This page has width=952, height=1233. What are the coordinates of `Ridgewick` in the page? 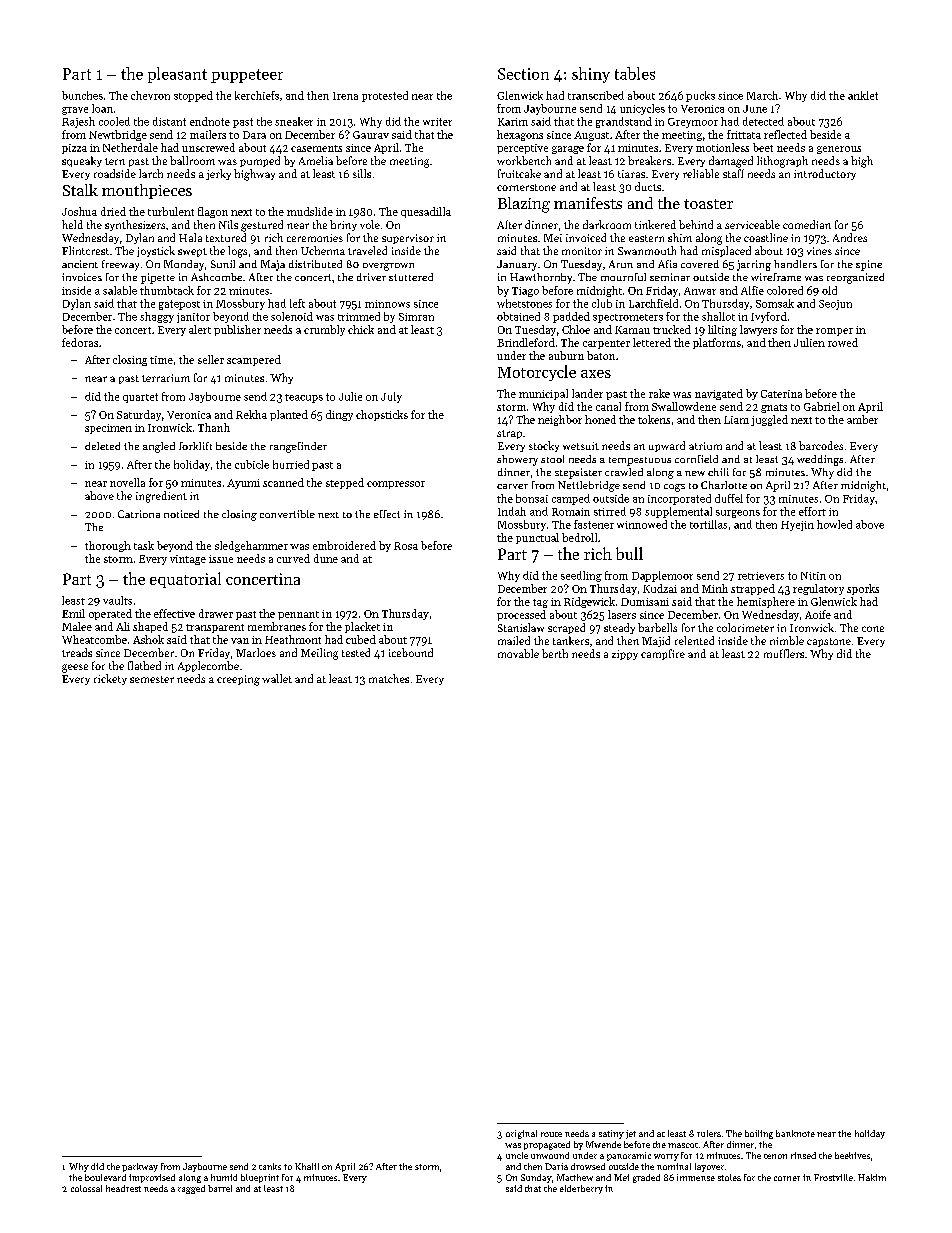 It's located at (589, 602).
